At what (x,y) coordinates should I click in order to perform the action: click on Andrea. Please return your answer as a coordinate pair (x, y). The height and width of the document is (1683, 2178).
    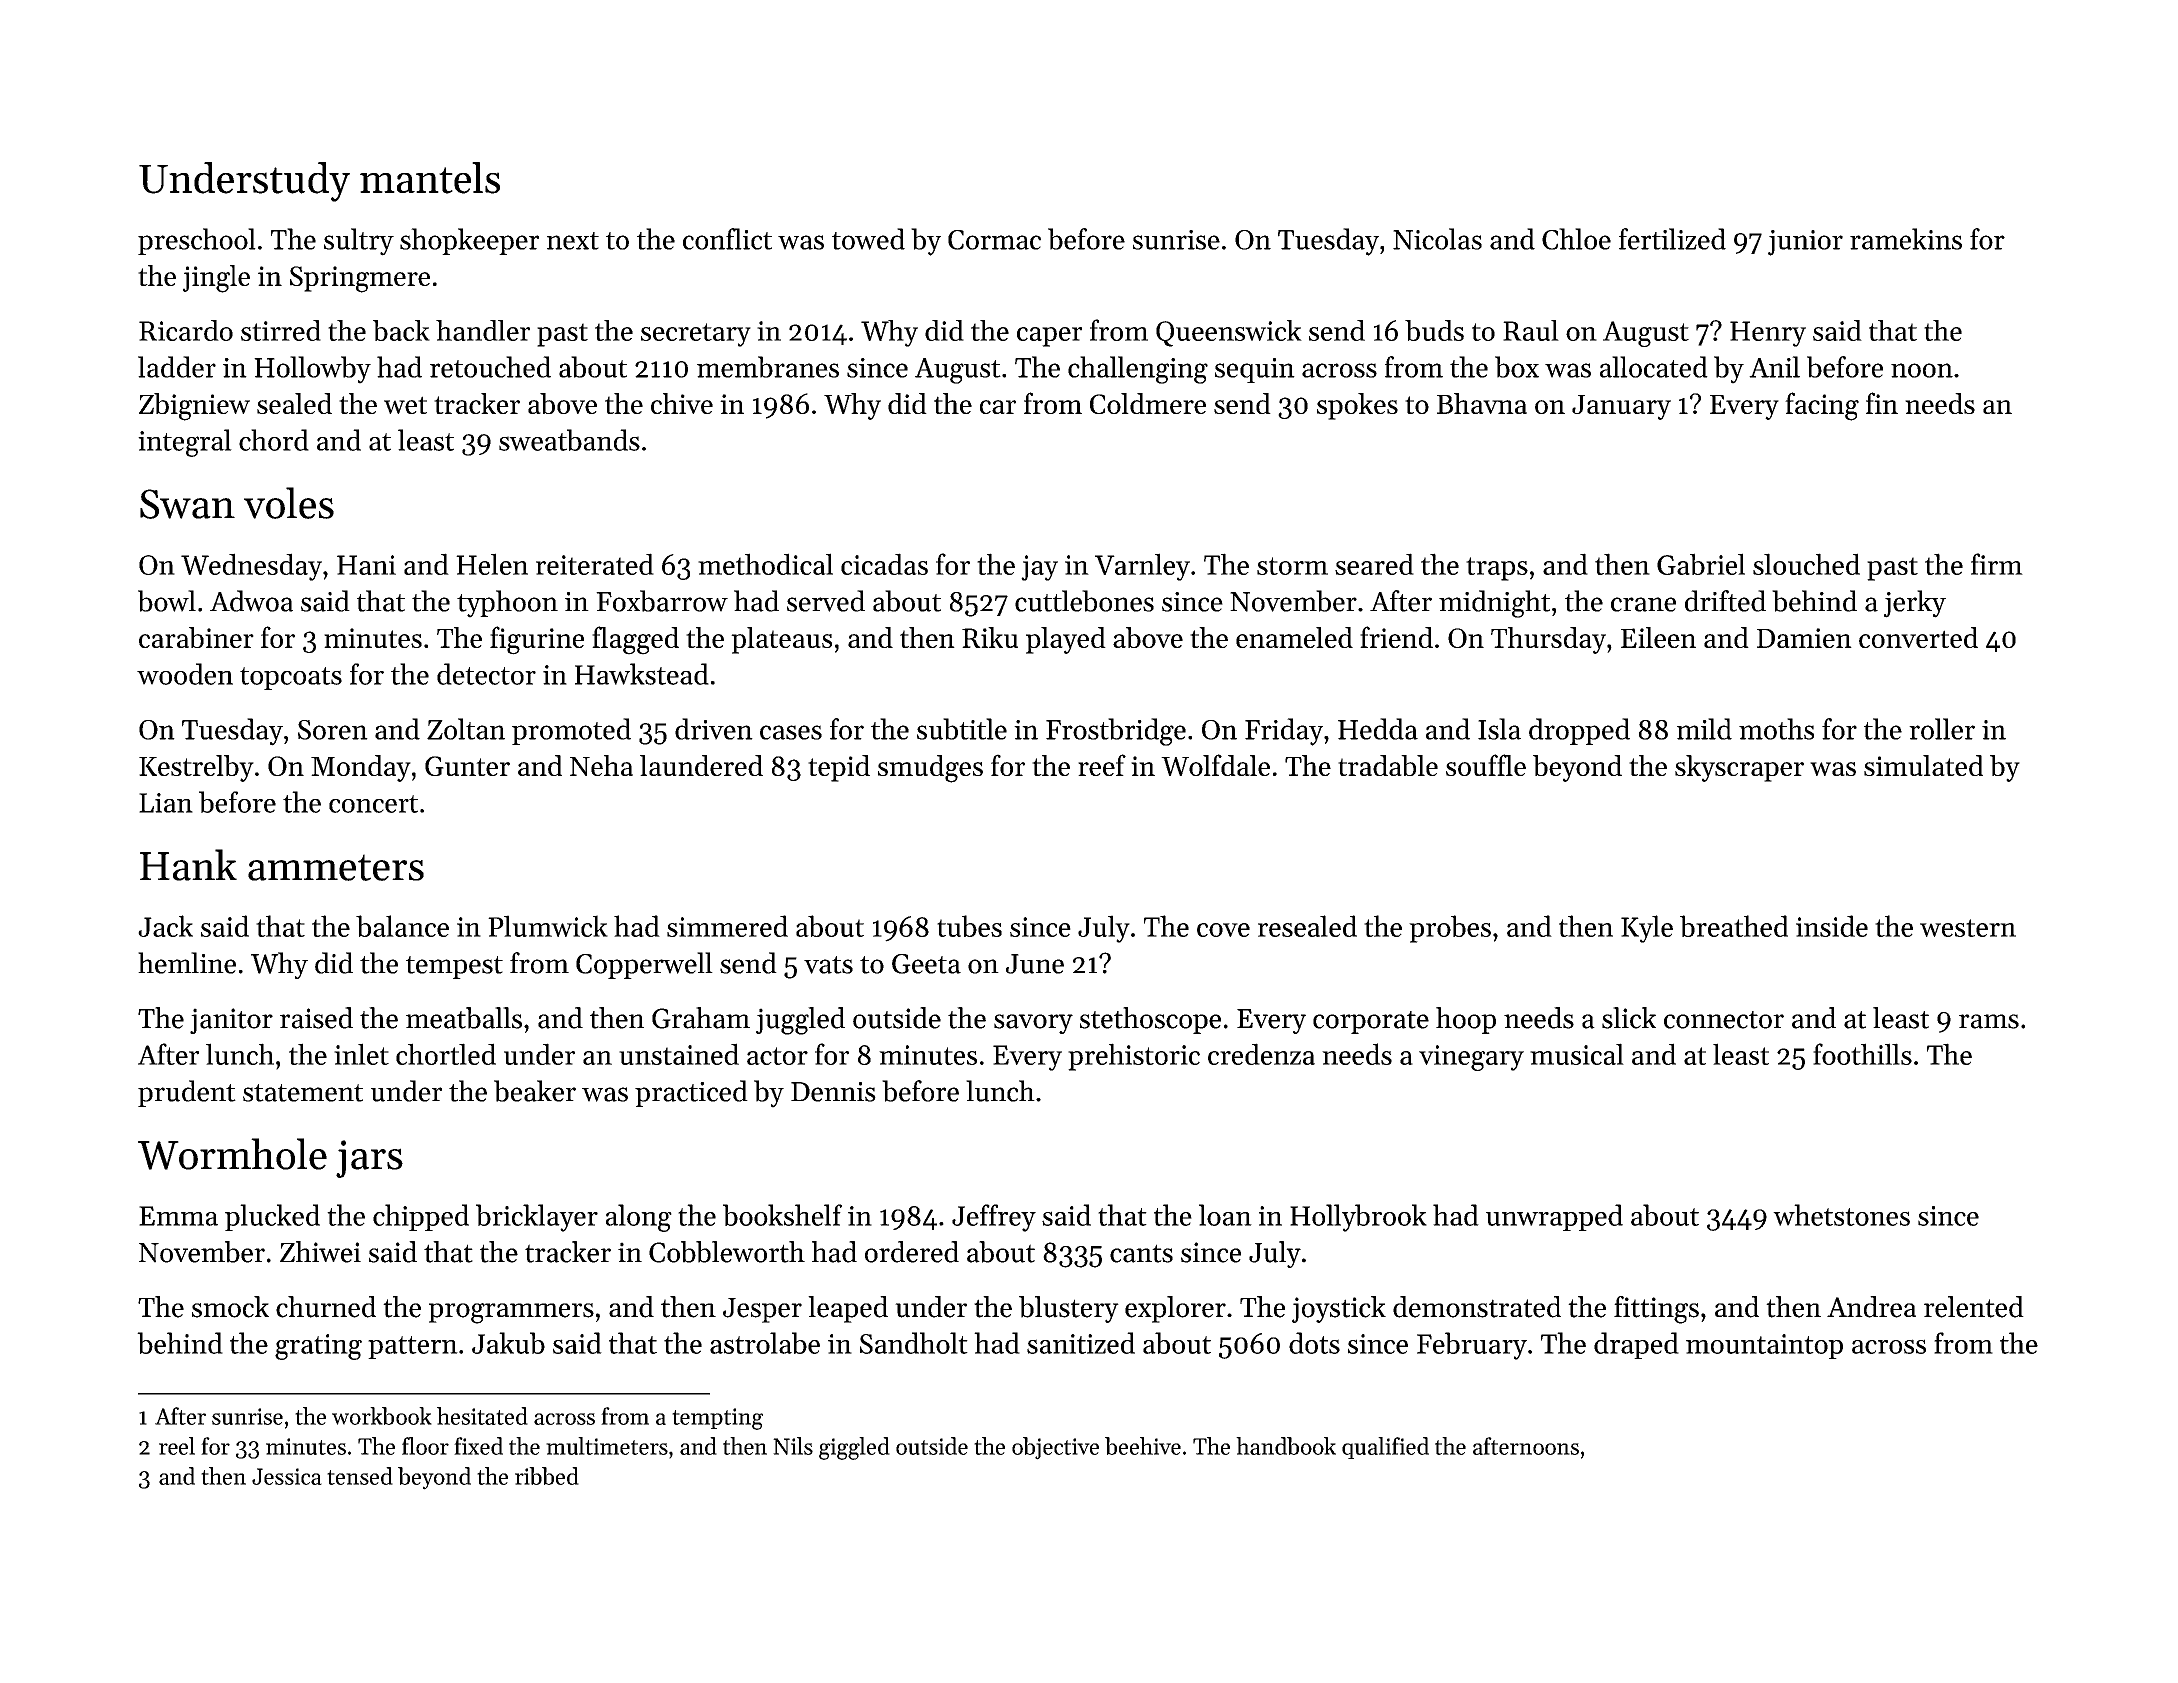
    Looking at the image, I should click on (1871, 1307).
